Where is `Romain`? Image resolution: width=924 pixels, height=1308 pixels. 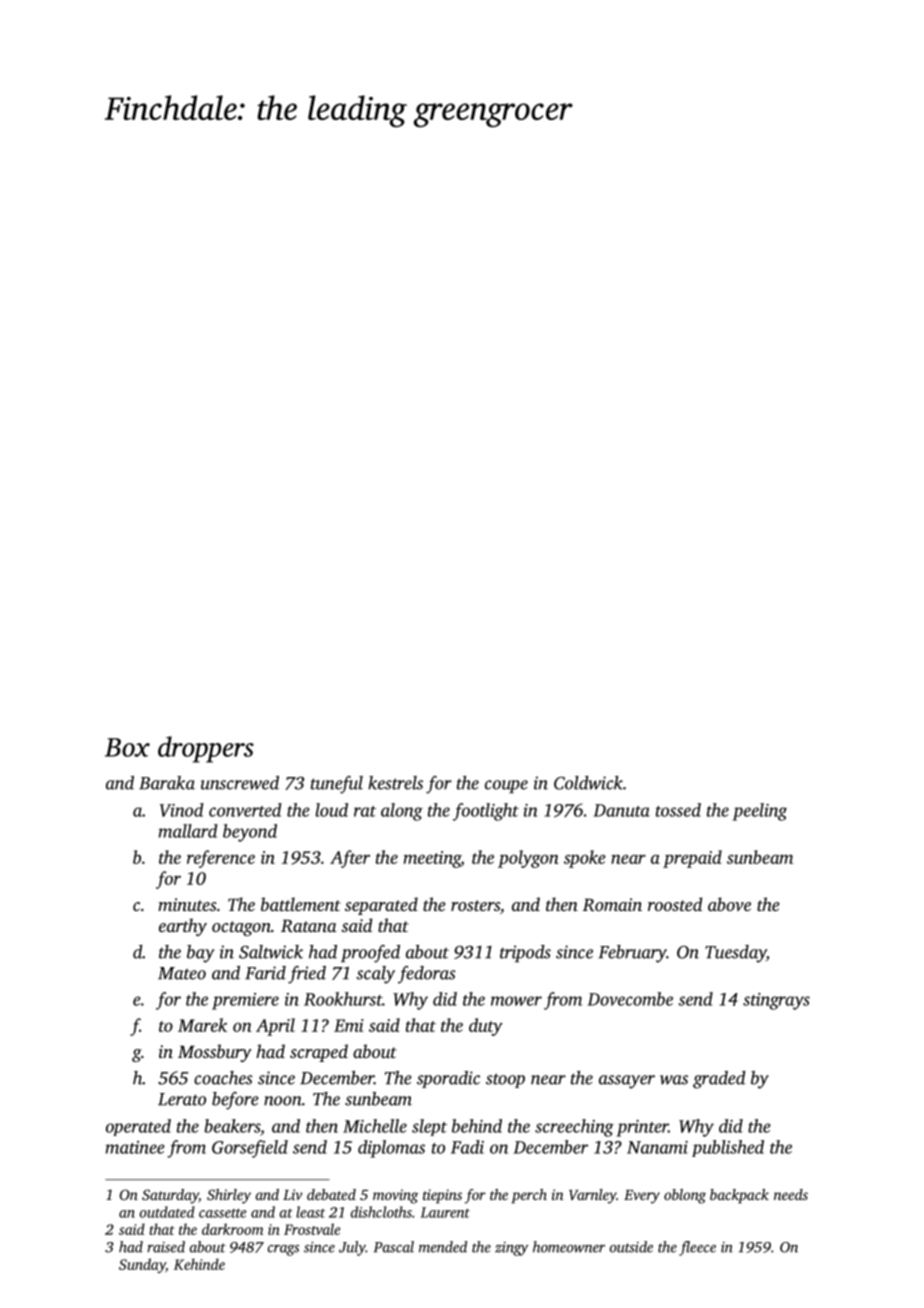 Romain is located at coordinates (612, 905).
